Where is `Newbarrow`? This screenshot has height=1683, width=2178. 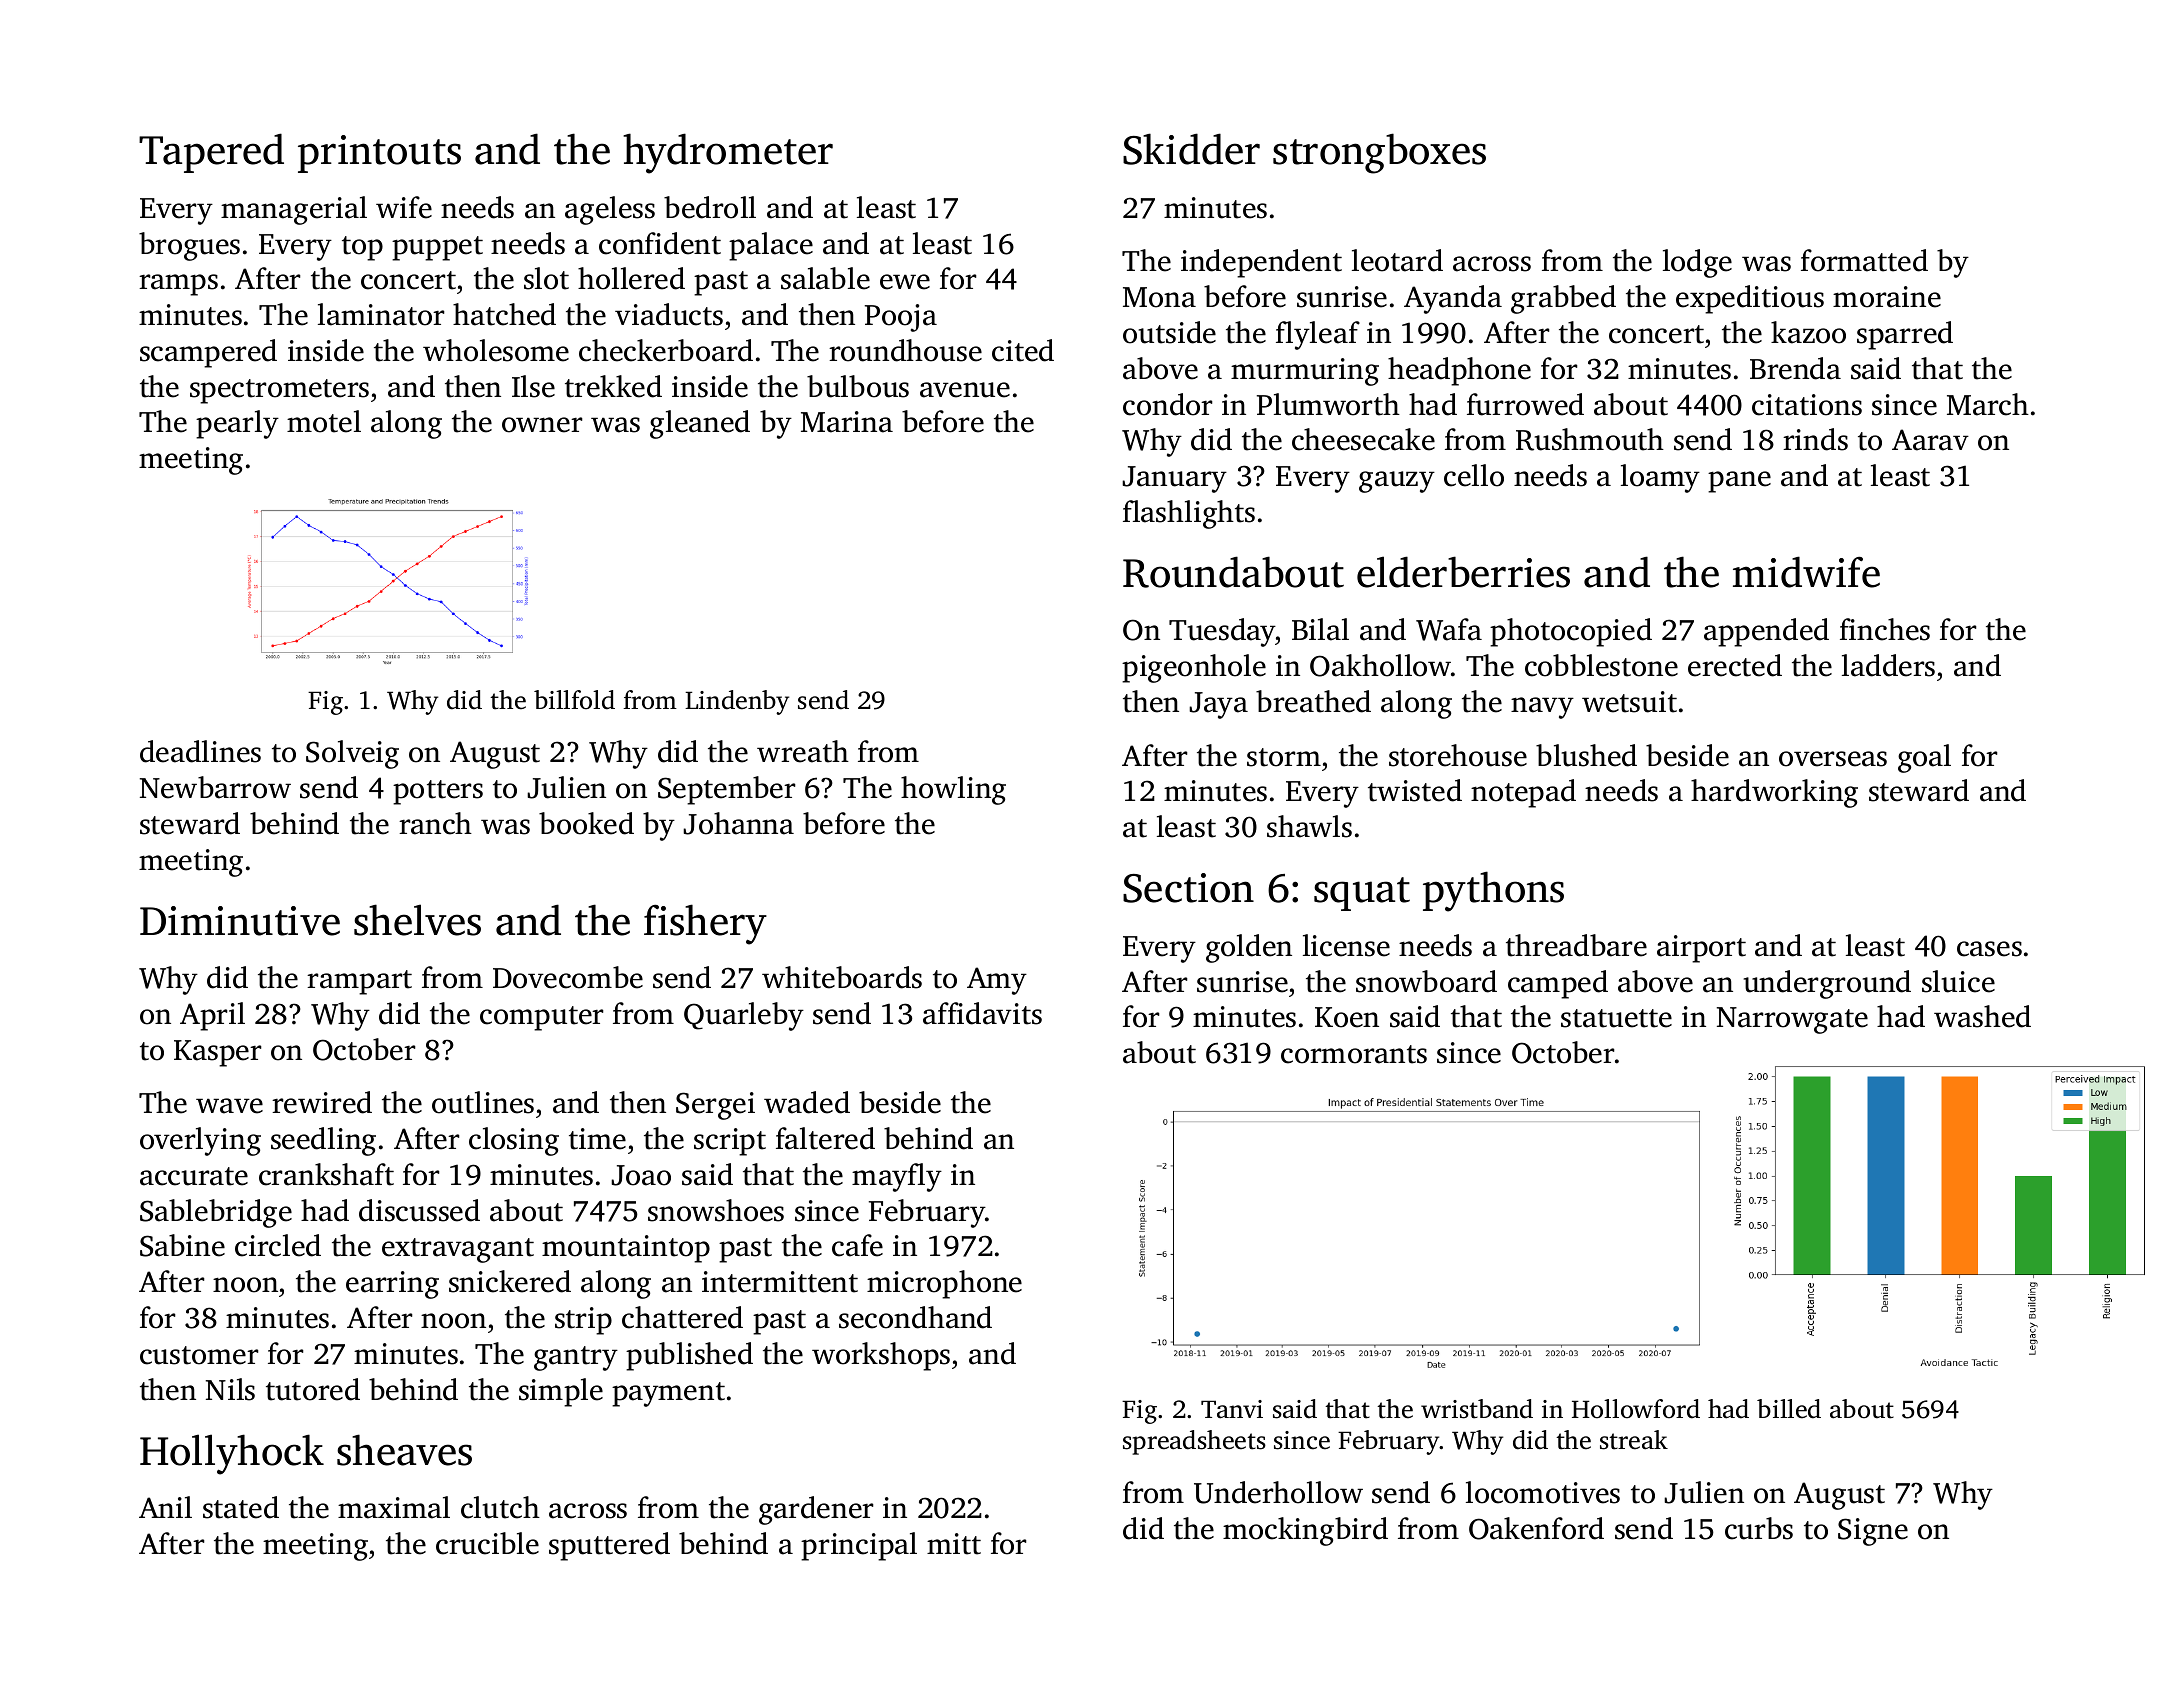 Newbarrow is located at coordinates (215, 787).
